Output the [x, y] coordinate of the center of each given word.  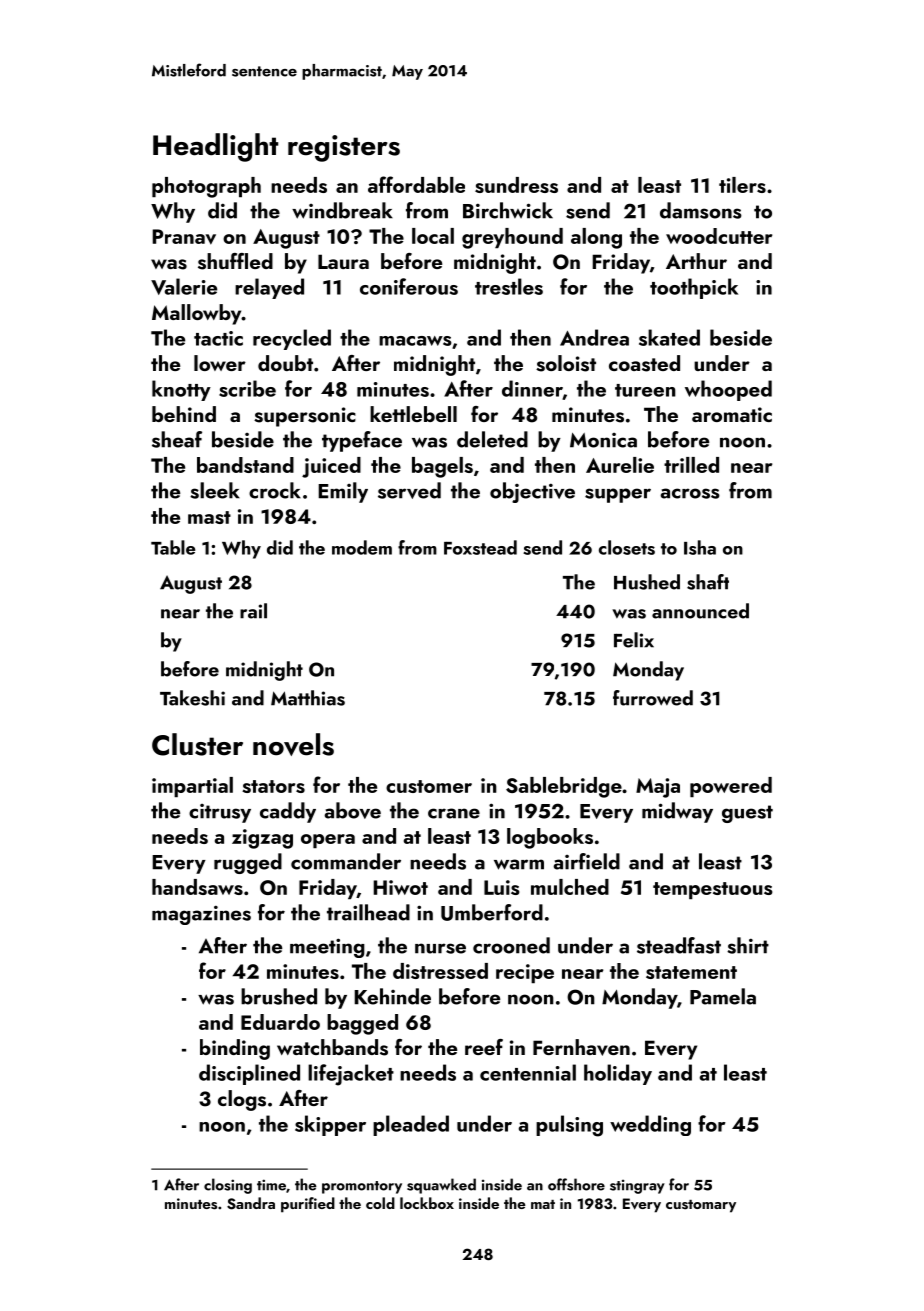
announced [700, 611]
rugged [248, 863]
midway [677, 812]
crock [275, 490]
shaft [708, 582]
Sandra [251, 1203]
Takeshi [192, 698]
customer [429, 786]
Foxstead [480, 547]
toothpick [694, 288]
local [433, 236]
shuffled [235, 261]
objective [532, 492]
